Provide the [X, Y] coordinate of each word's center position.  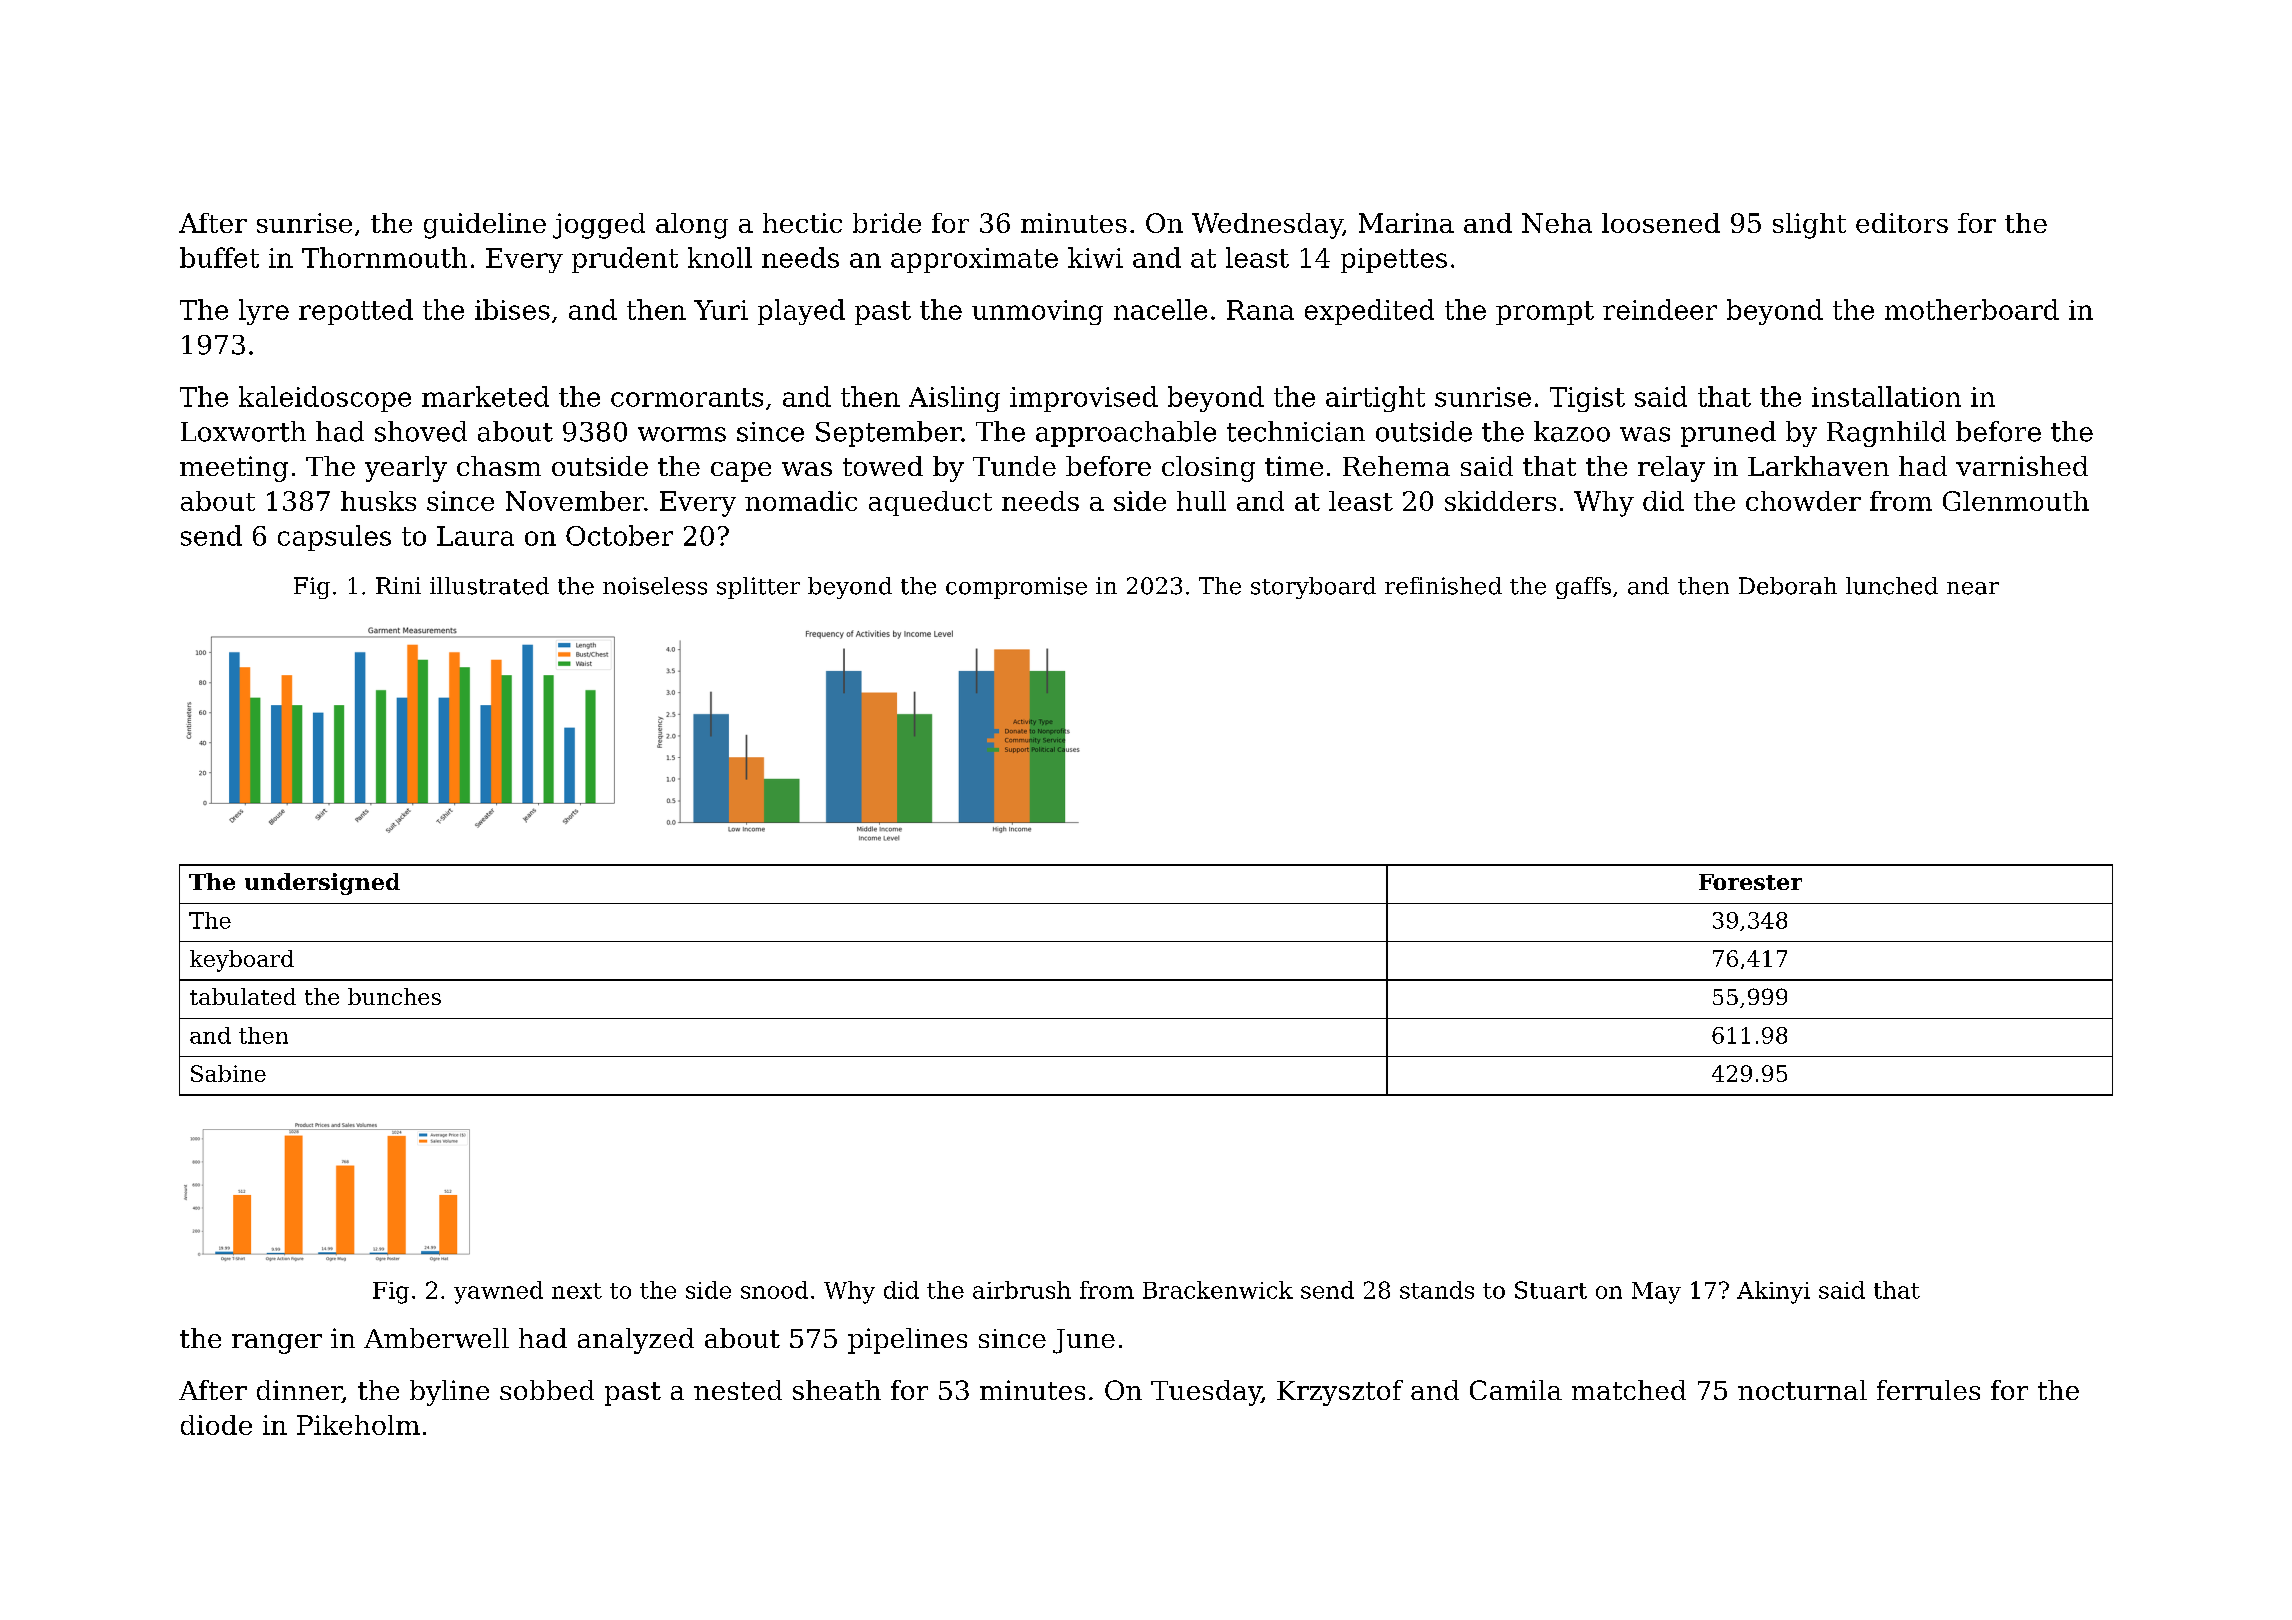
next [577, 1291]
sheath [837, 1390]
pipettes [1394, 260]
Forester [1750, 882]
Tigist [1587, 399]
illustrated [489, 586]
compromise [1016, 588]
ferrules [1928, 1390]
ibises [512, 309]
